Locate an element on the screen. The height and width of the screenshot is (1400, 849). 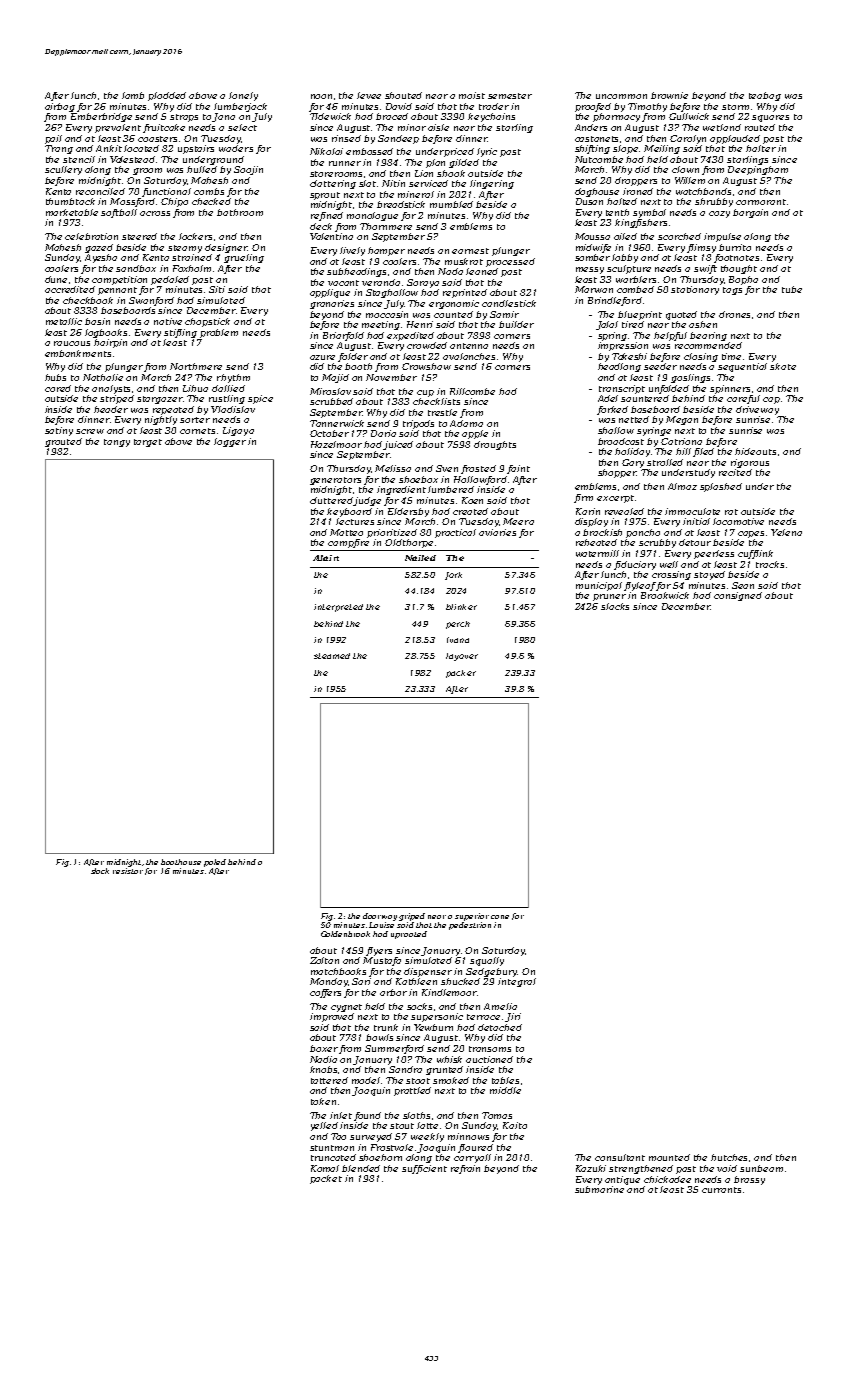
firm is located at coordinates (583, 498).
